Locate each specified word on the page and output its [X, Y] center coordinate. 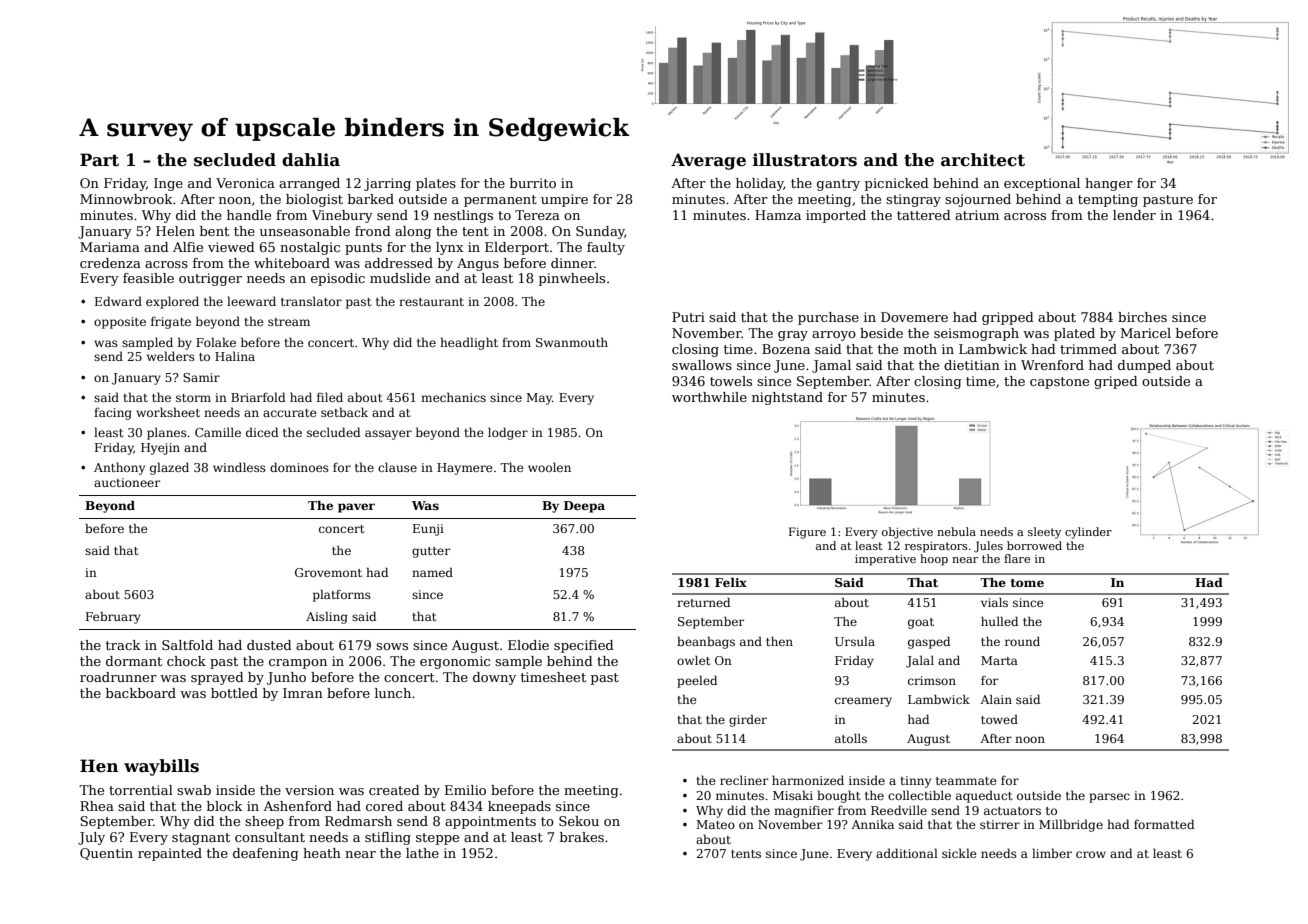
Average [708, 161]
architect [983, 160]
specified [584, 646]
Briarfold [258, 397]
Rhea [97, 806]
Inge [168, 184]
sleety [1044, 533]
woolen [549, 467]
